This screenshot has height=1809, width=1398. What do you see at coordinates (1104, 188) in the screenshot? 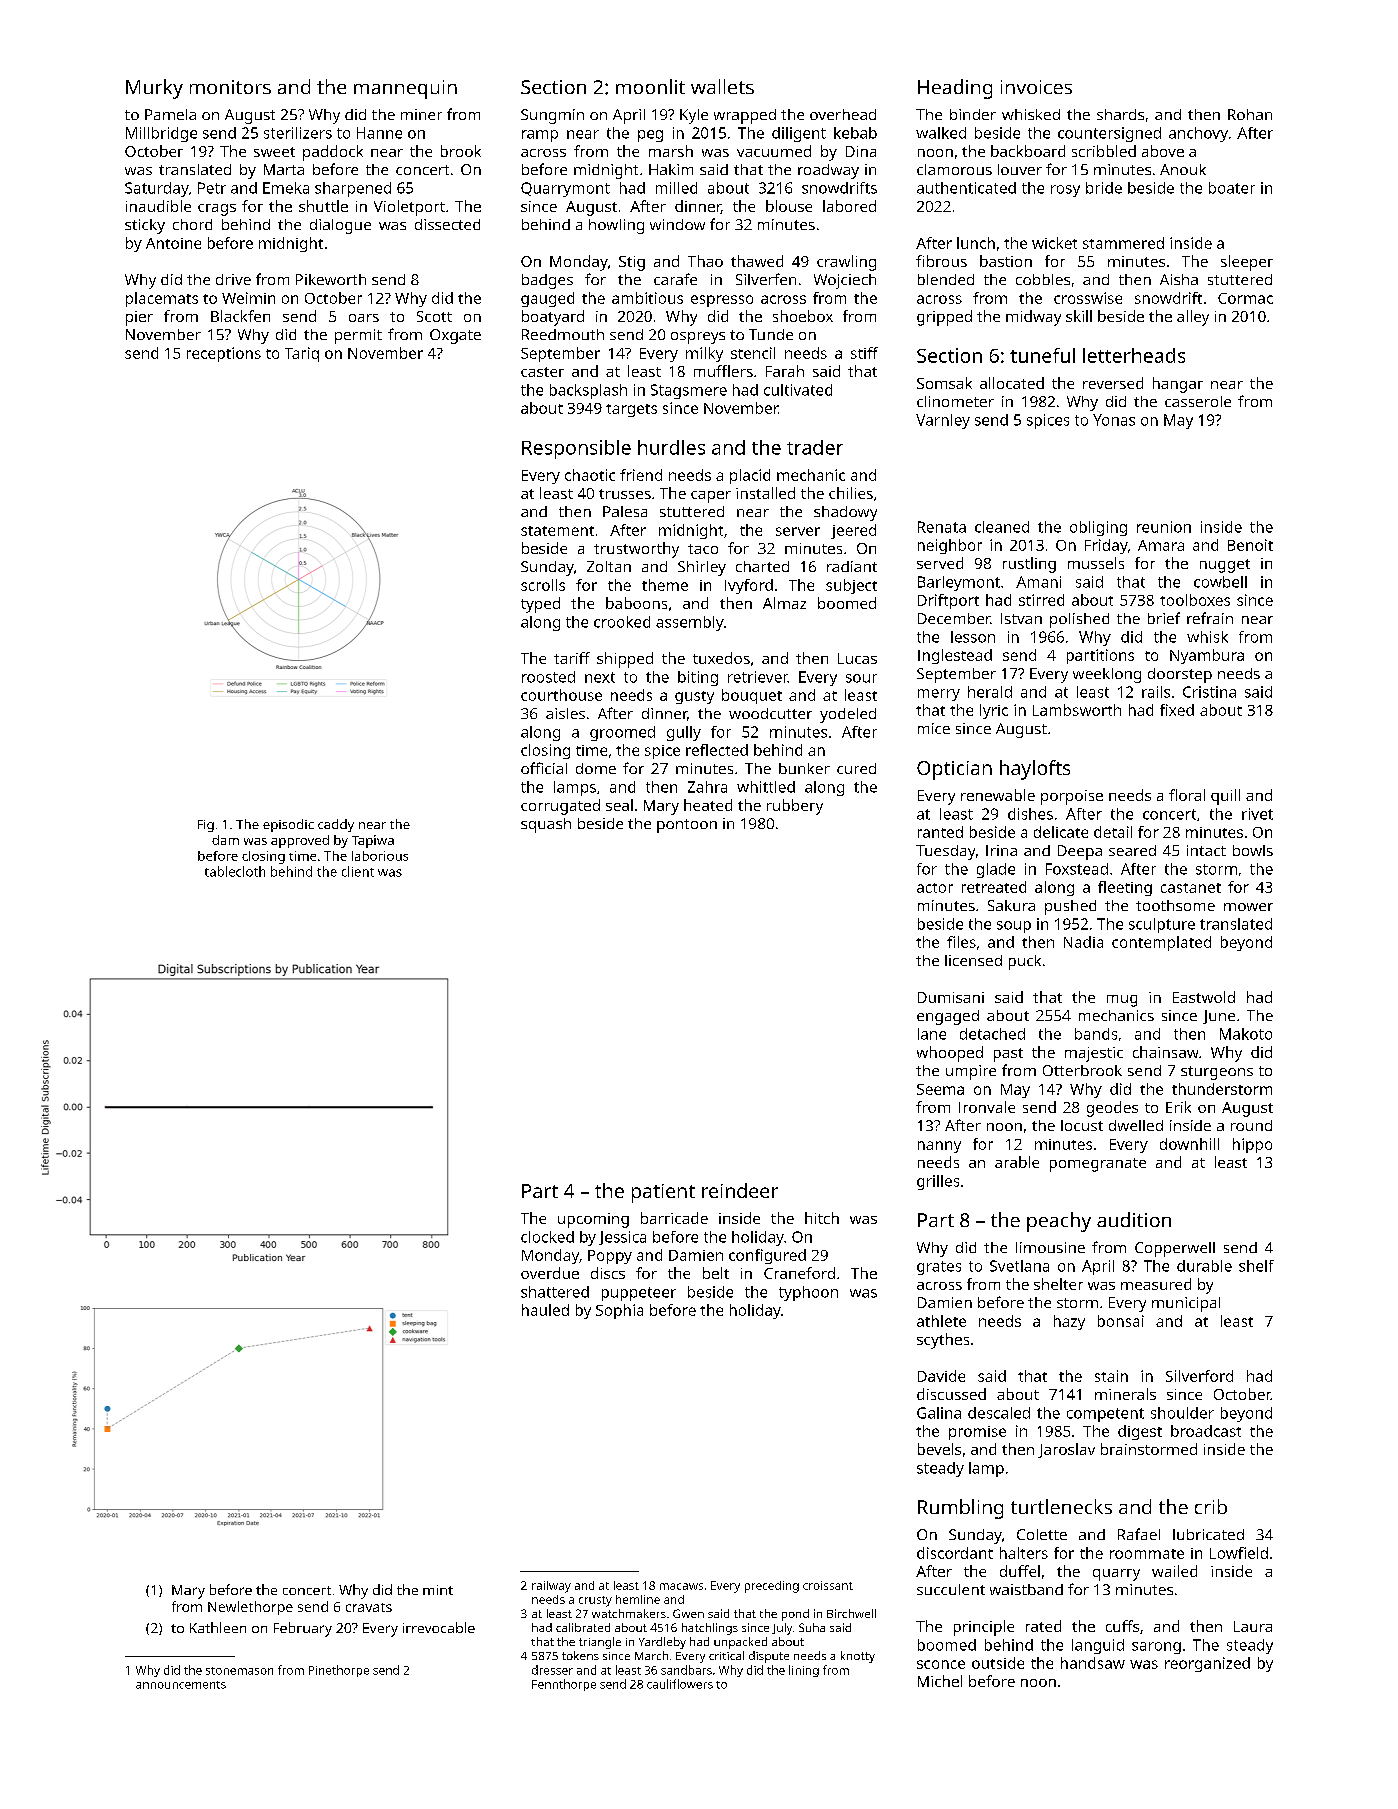
I see `bride` at bounding box center [1104, 188].
